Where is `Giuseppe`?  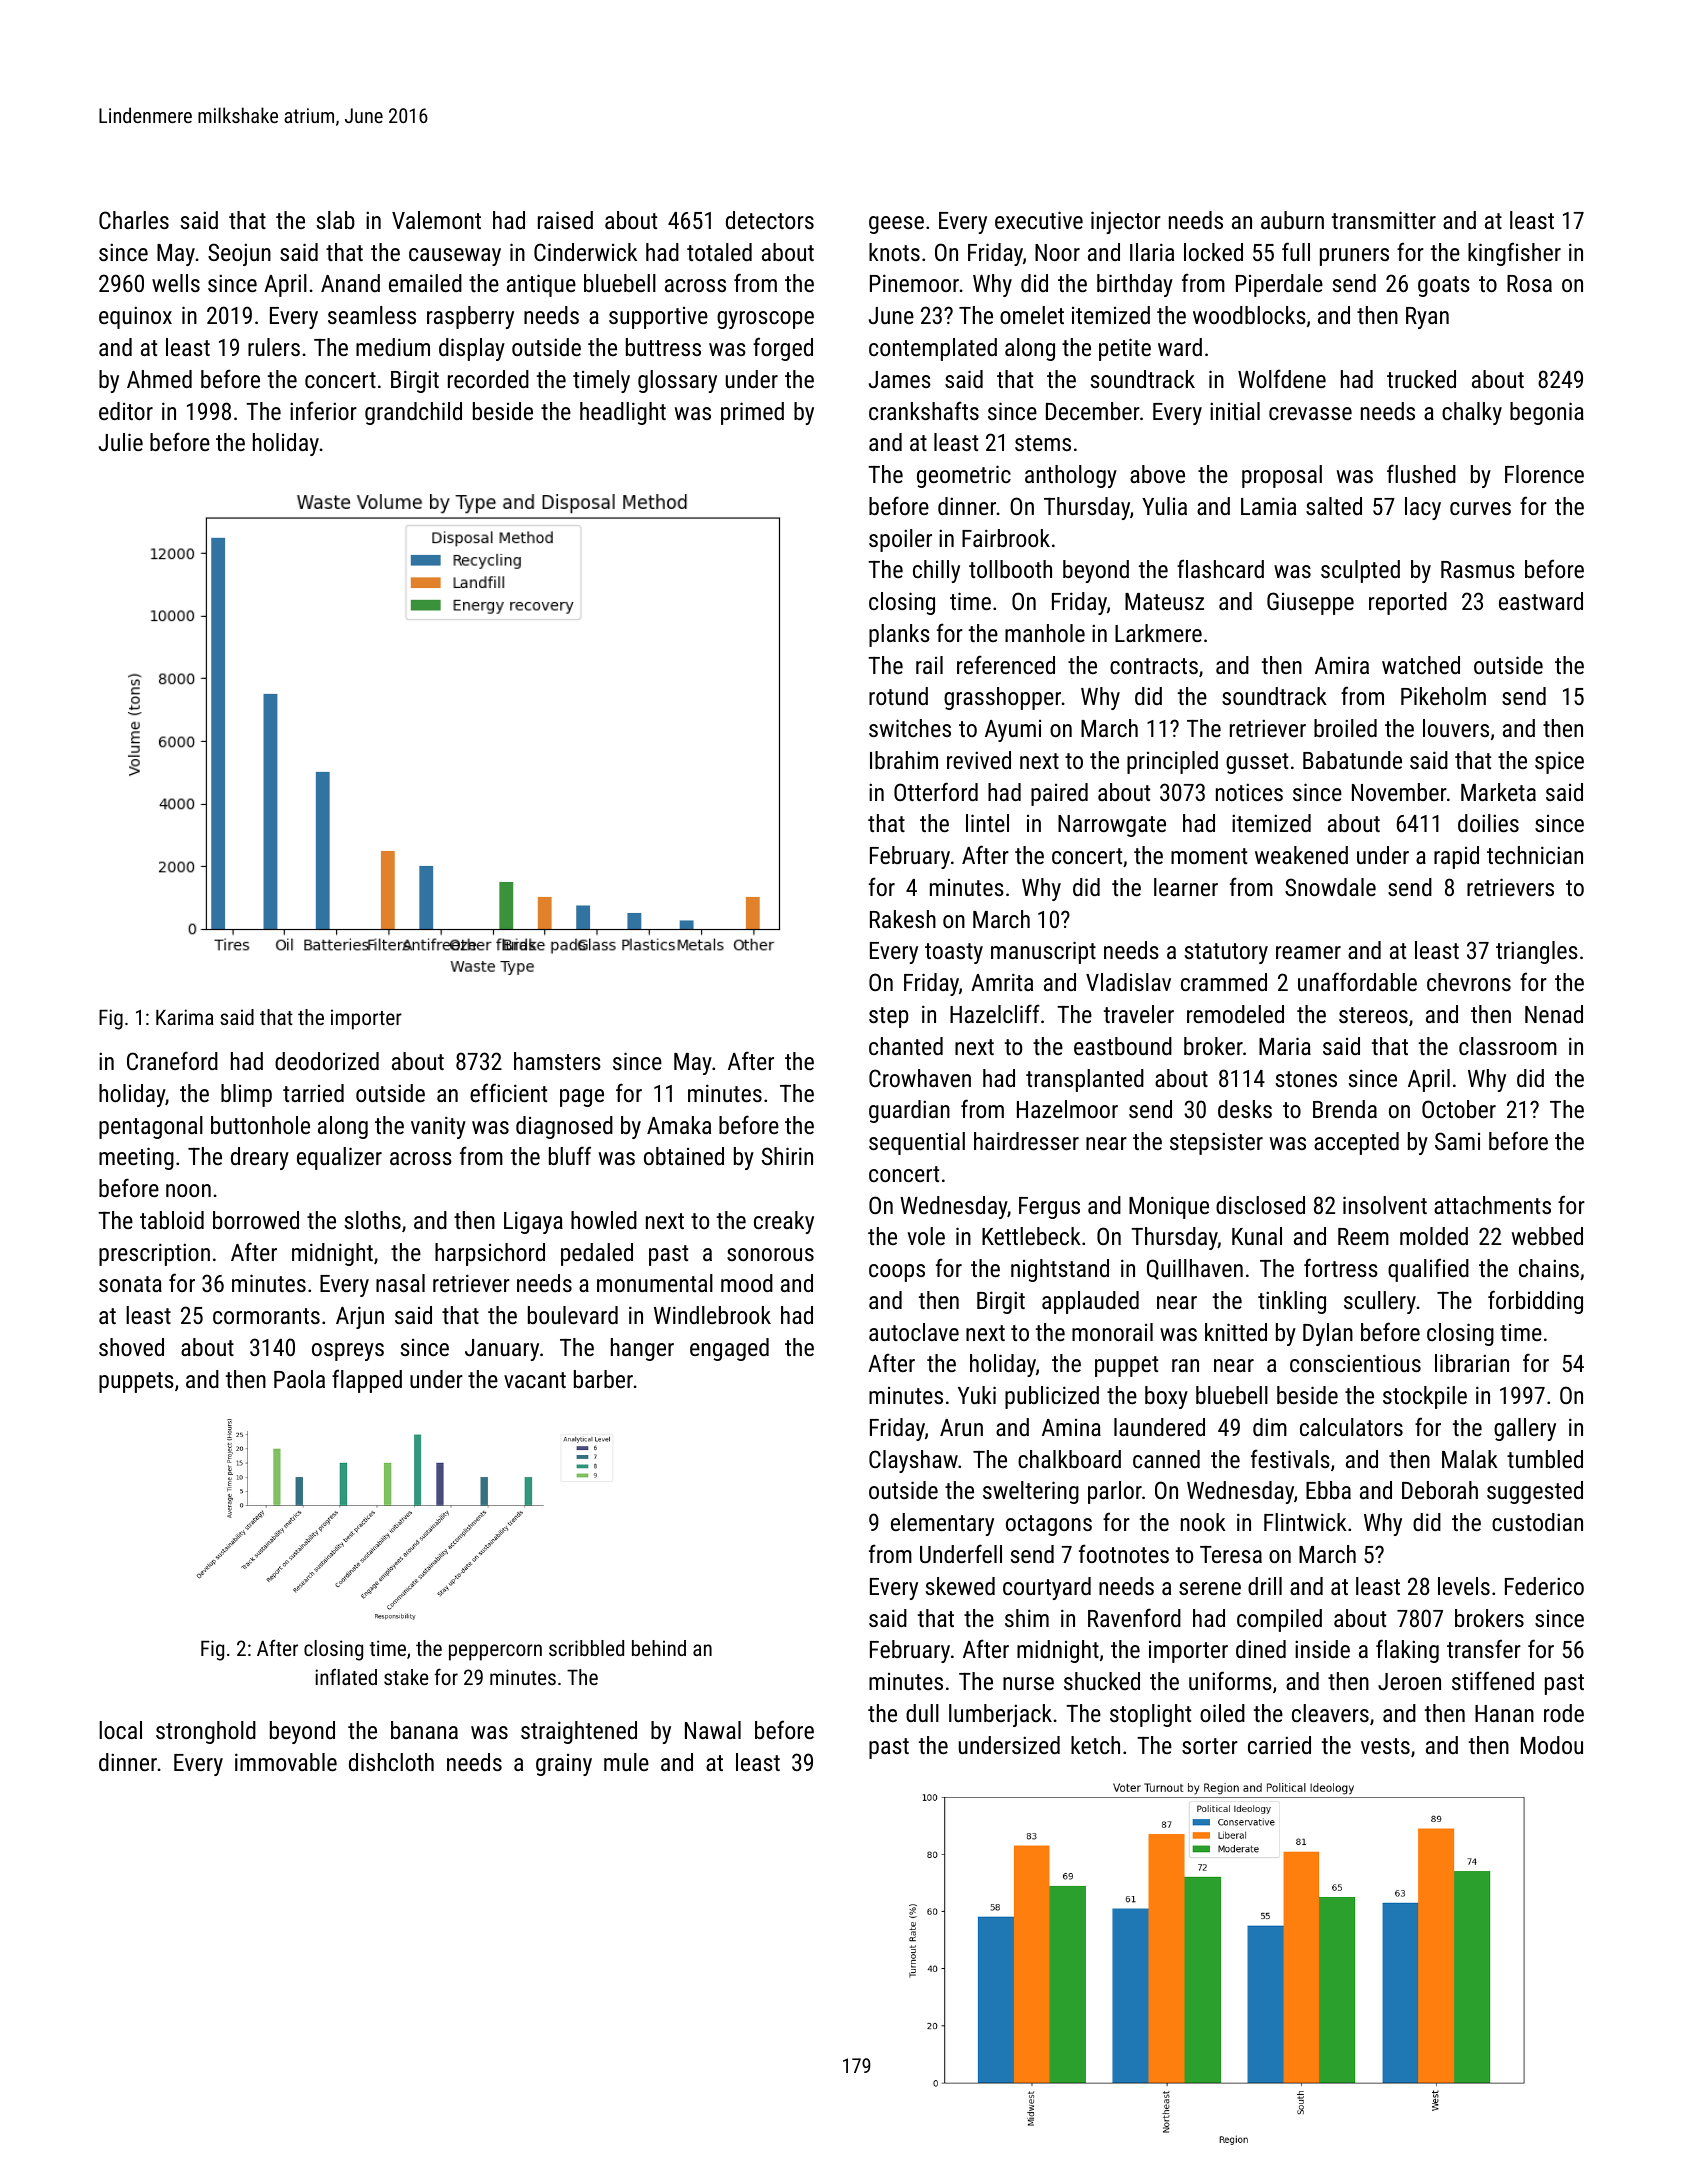 Giuseppe is located at coordinates (1310, 603).
